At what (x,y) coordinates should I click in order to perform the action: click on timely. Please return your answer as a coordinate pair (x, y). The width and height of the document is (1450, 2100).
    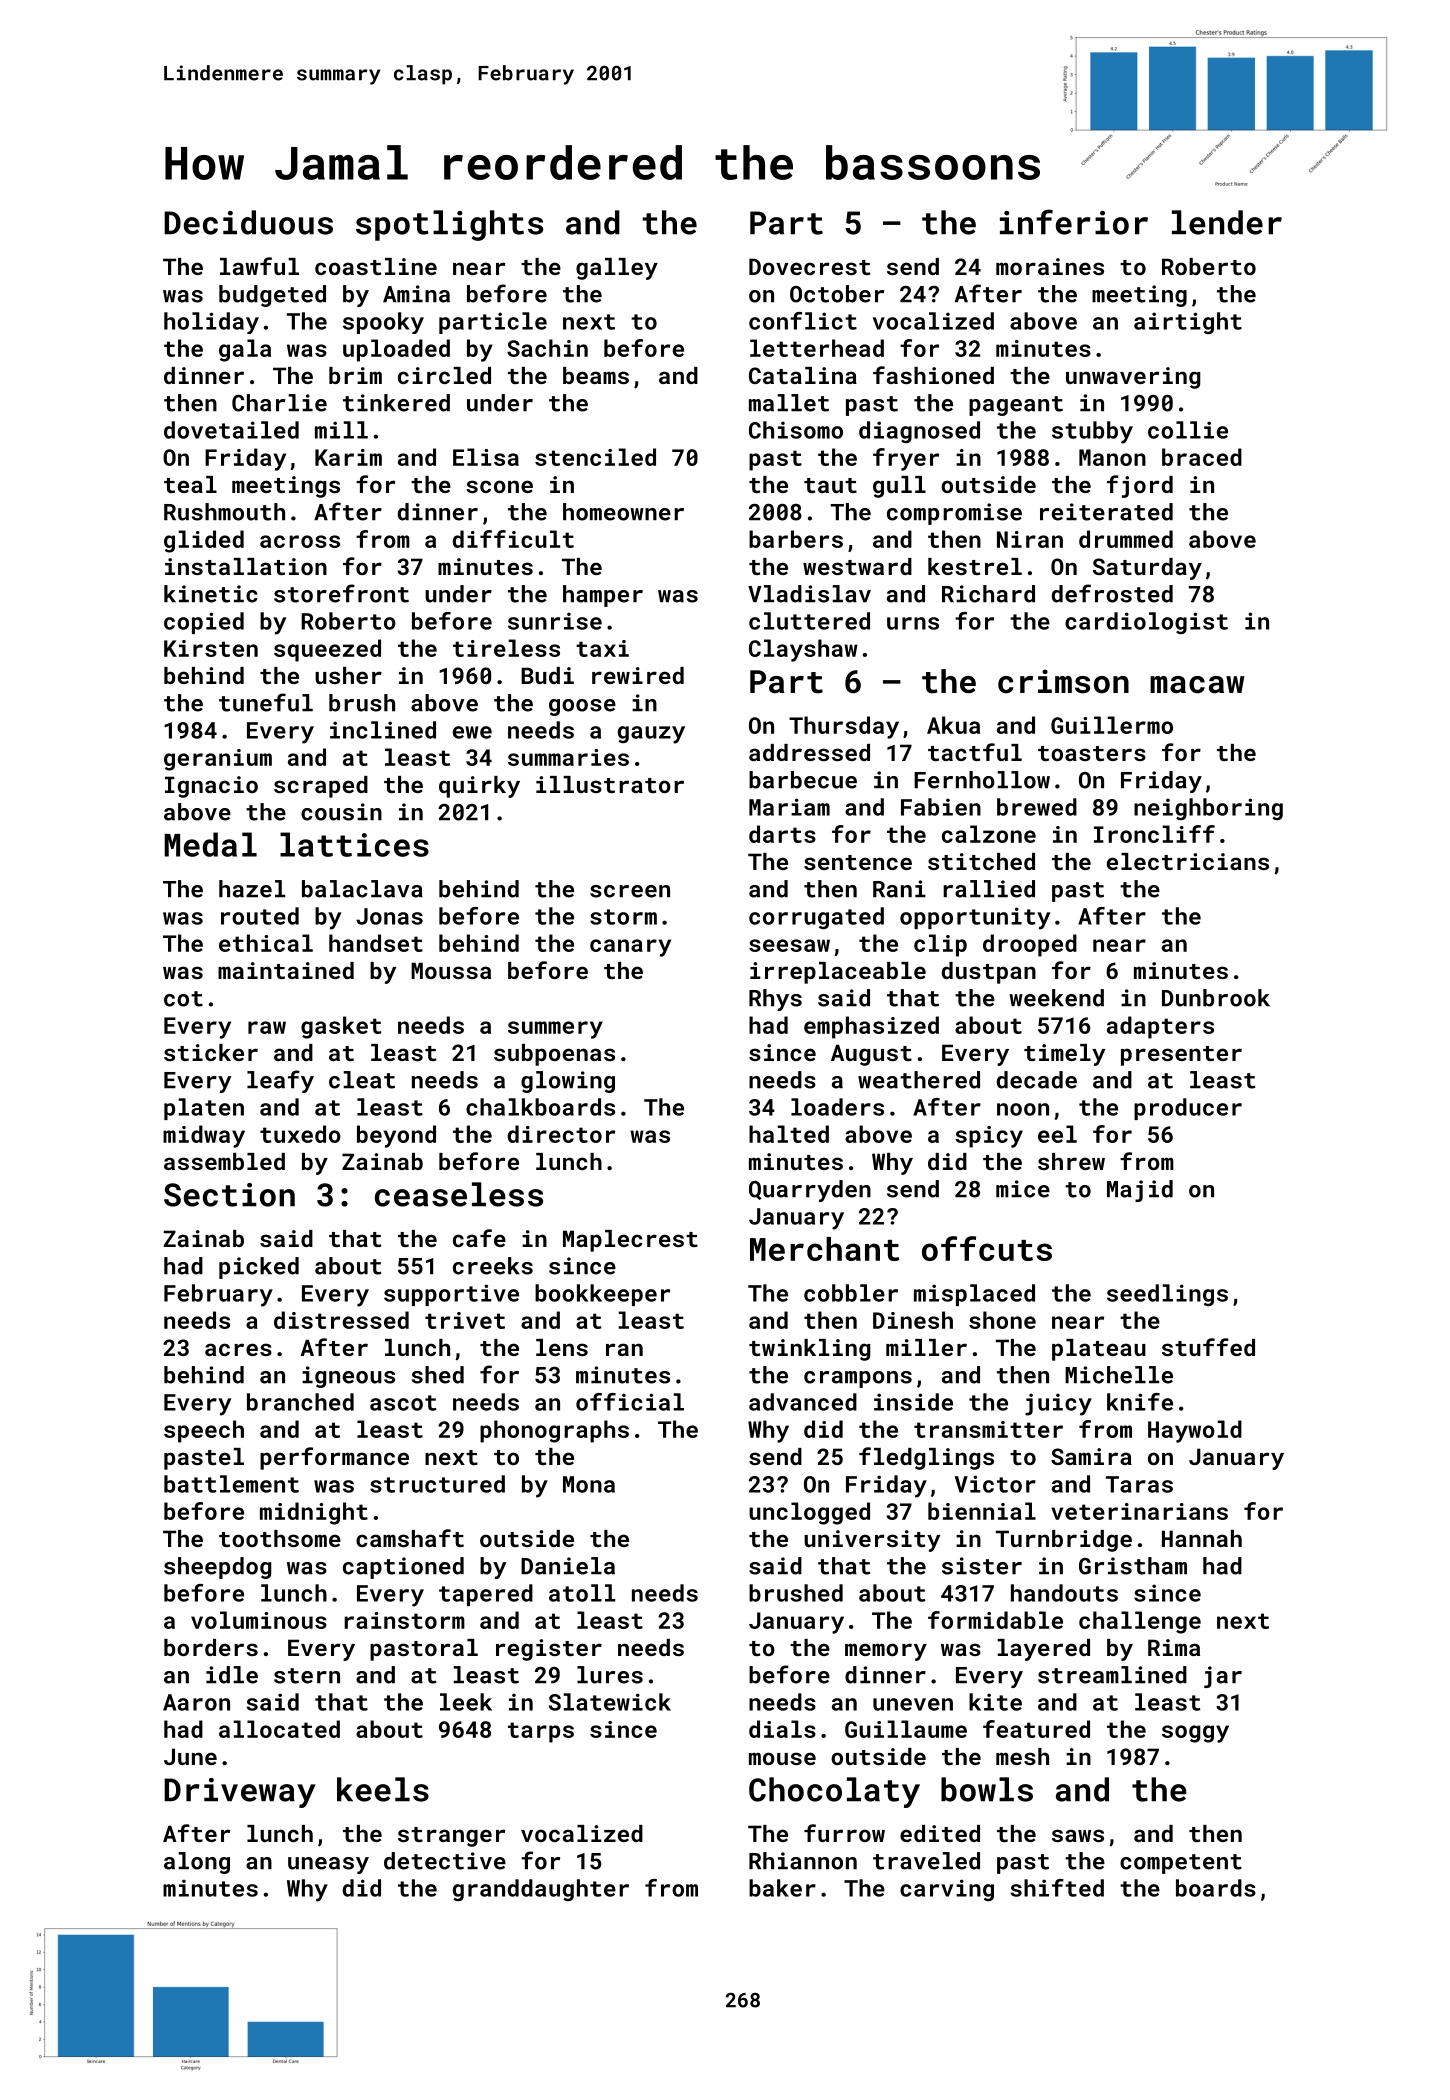
    Looking at the image, I should click on (1064, 1055).
